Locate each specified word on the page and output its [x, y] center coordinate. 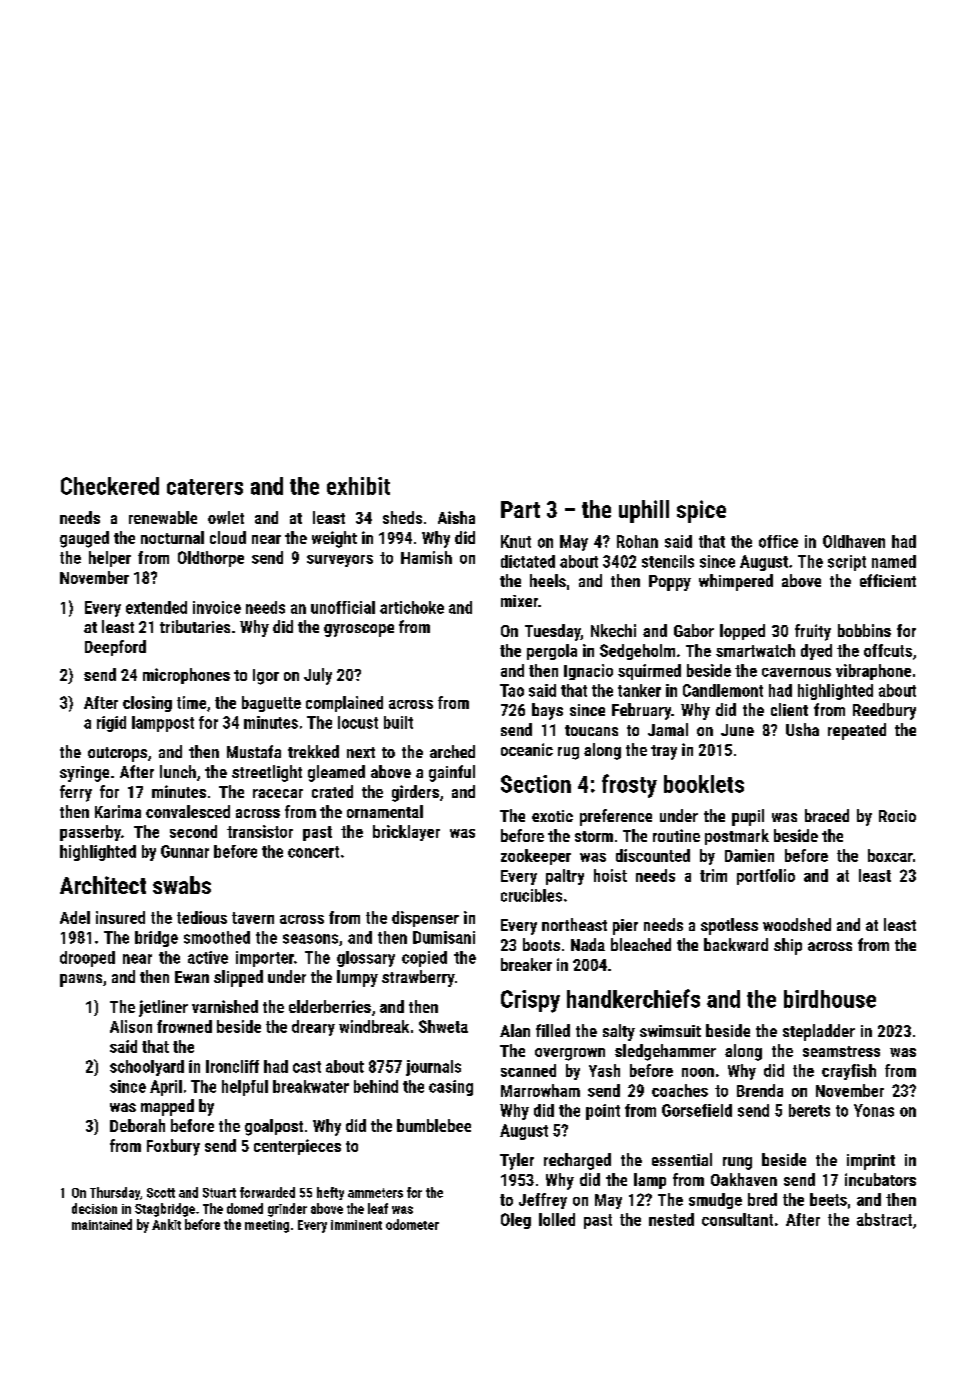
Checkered [110, 486]
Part [520, 509]
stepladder [819, 1032]
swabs [182, 885]
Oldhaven [854, 541]
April [166, 1088]
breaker [526, 964]
